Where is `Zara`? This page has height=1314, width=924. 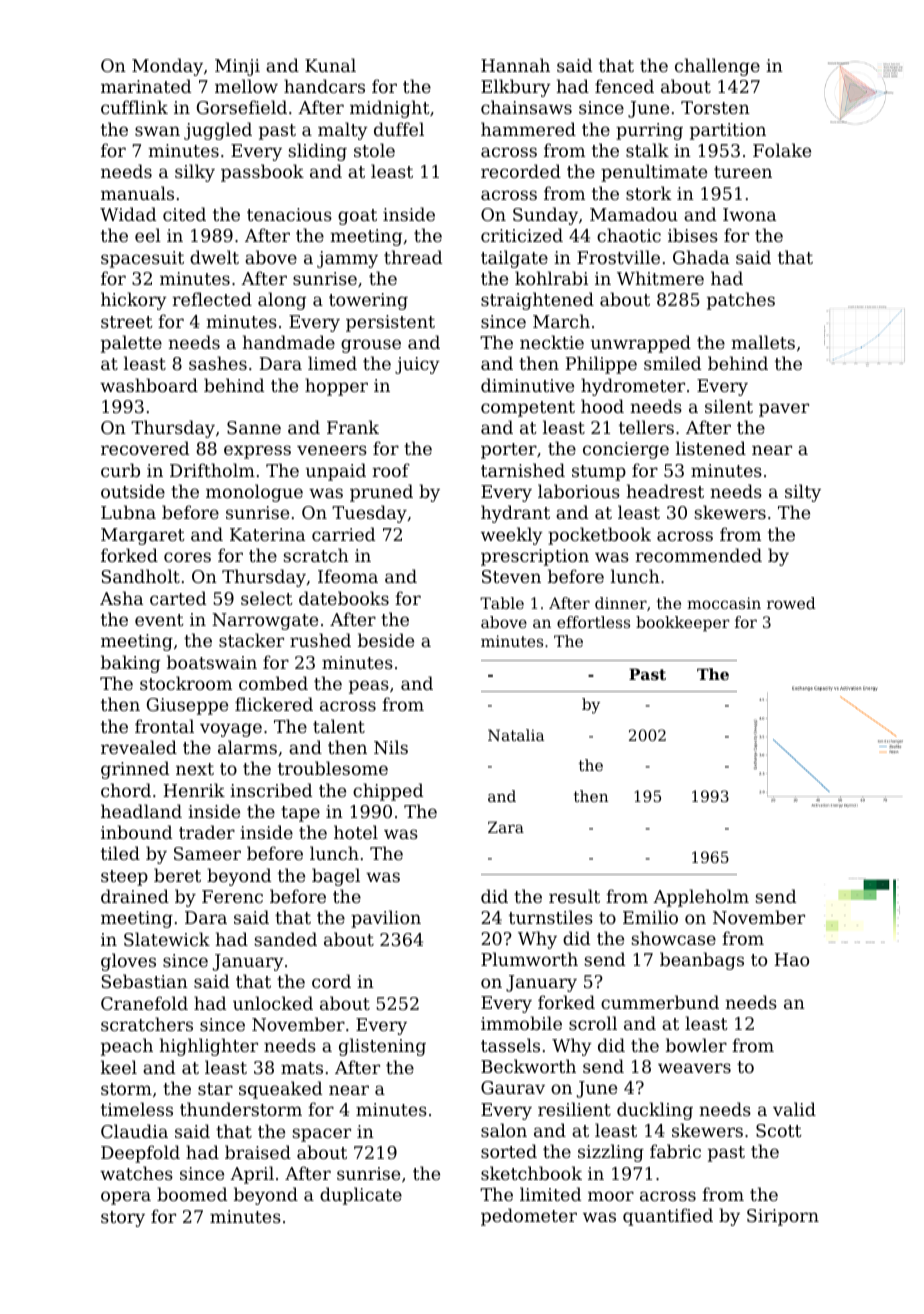
Zara is located at coordinates (506, 827).
